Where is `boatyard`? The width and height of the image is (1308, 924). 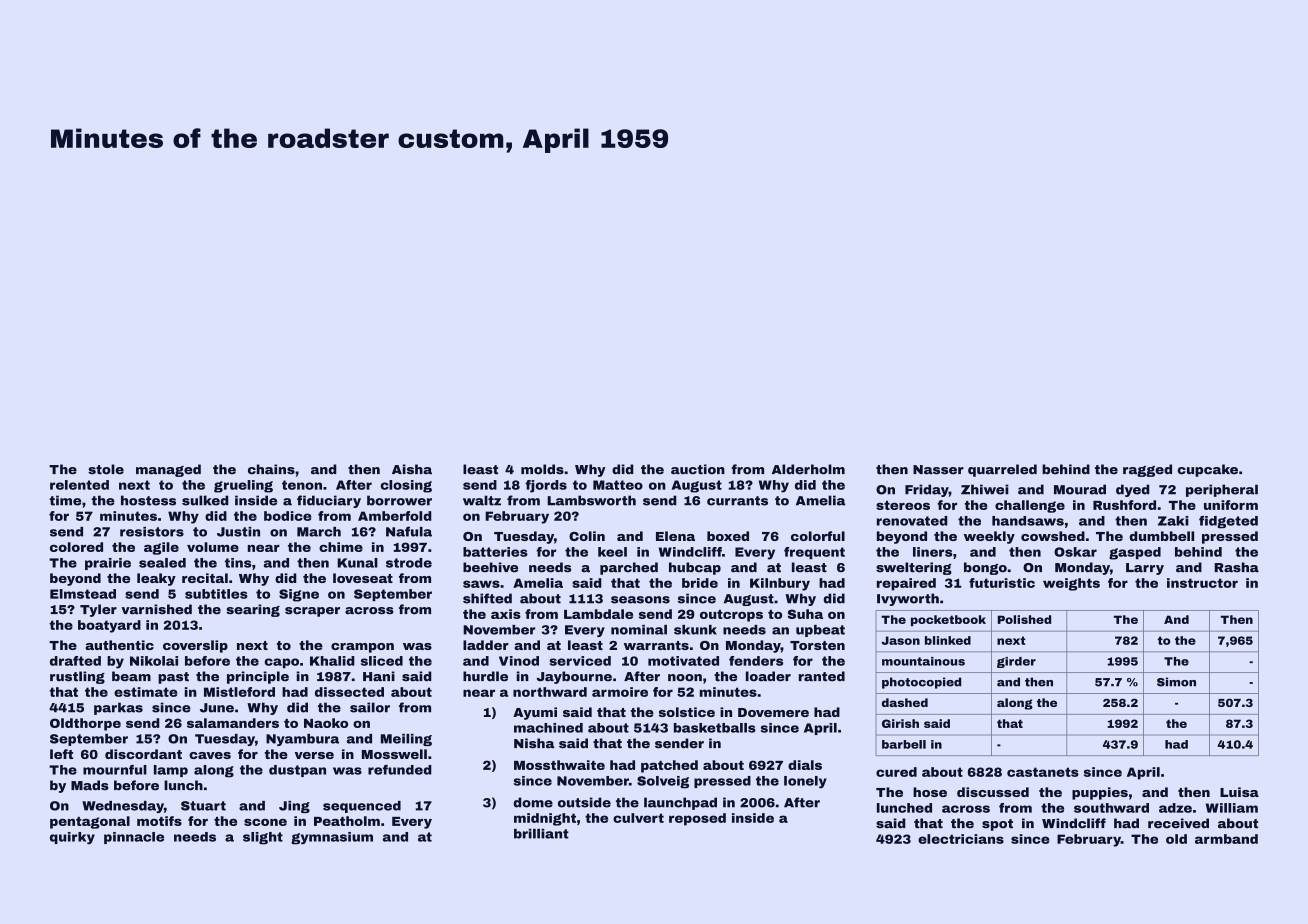 boatyard is located at coordinates (109, 626).
